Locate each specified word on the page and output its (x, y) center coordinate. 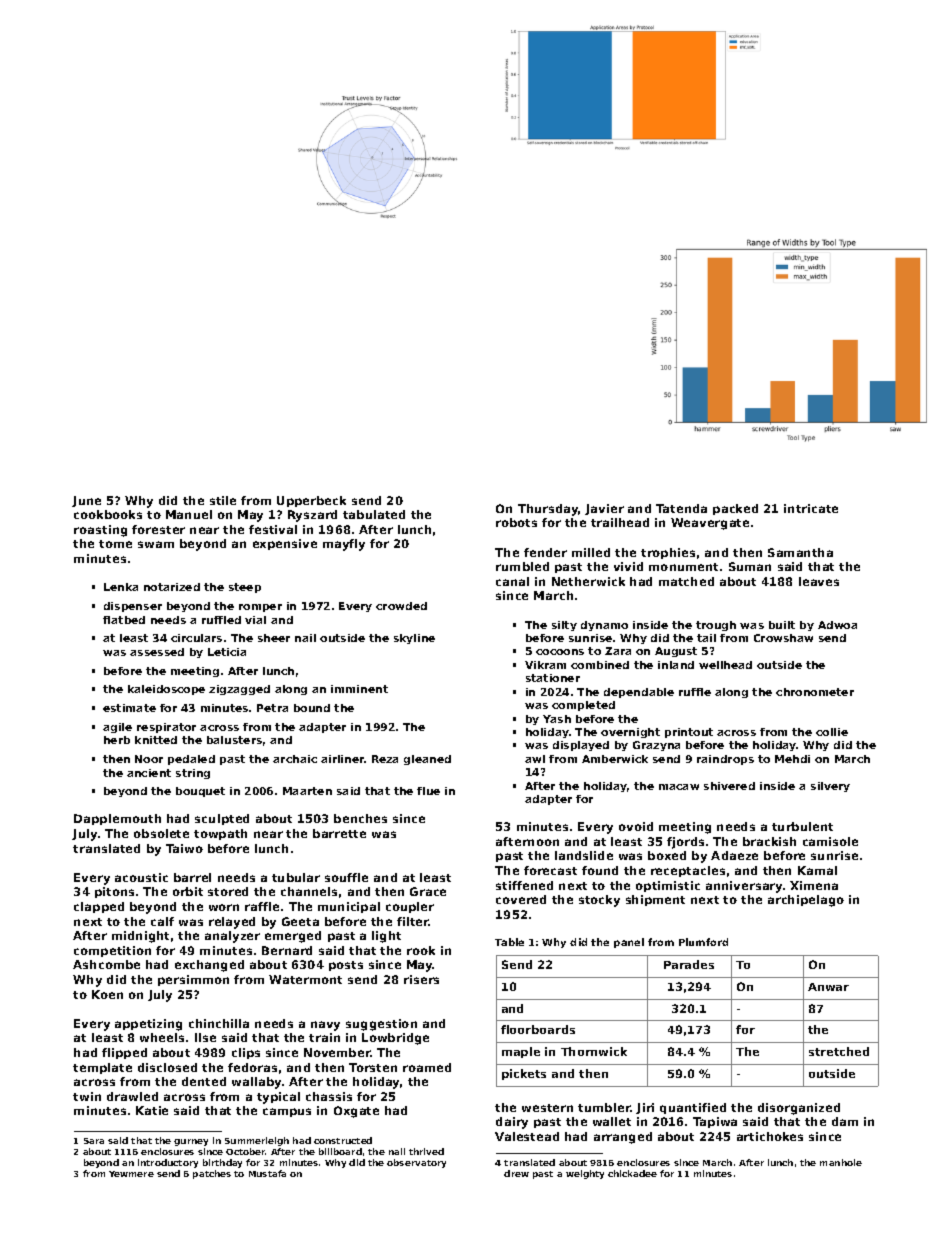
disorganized (799, 1109)
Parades (689, 964)
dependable (639, 693)
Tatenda (681, 508)
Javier (604, 509)
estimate (129, 708)
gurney (191, 1142)
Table (509, 942)
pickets (524, 1074)
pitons (114, 892)
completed (583, 706)
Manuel (189, 514)
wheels (162, 1037)
